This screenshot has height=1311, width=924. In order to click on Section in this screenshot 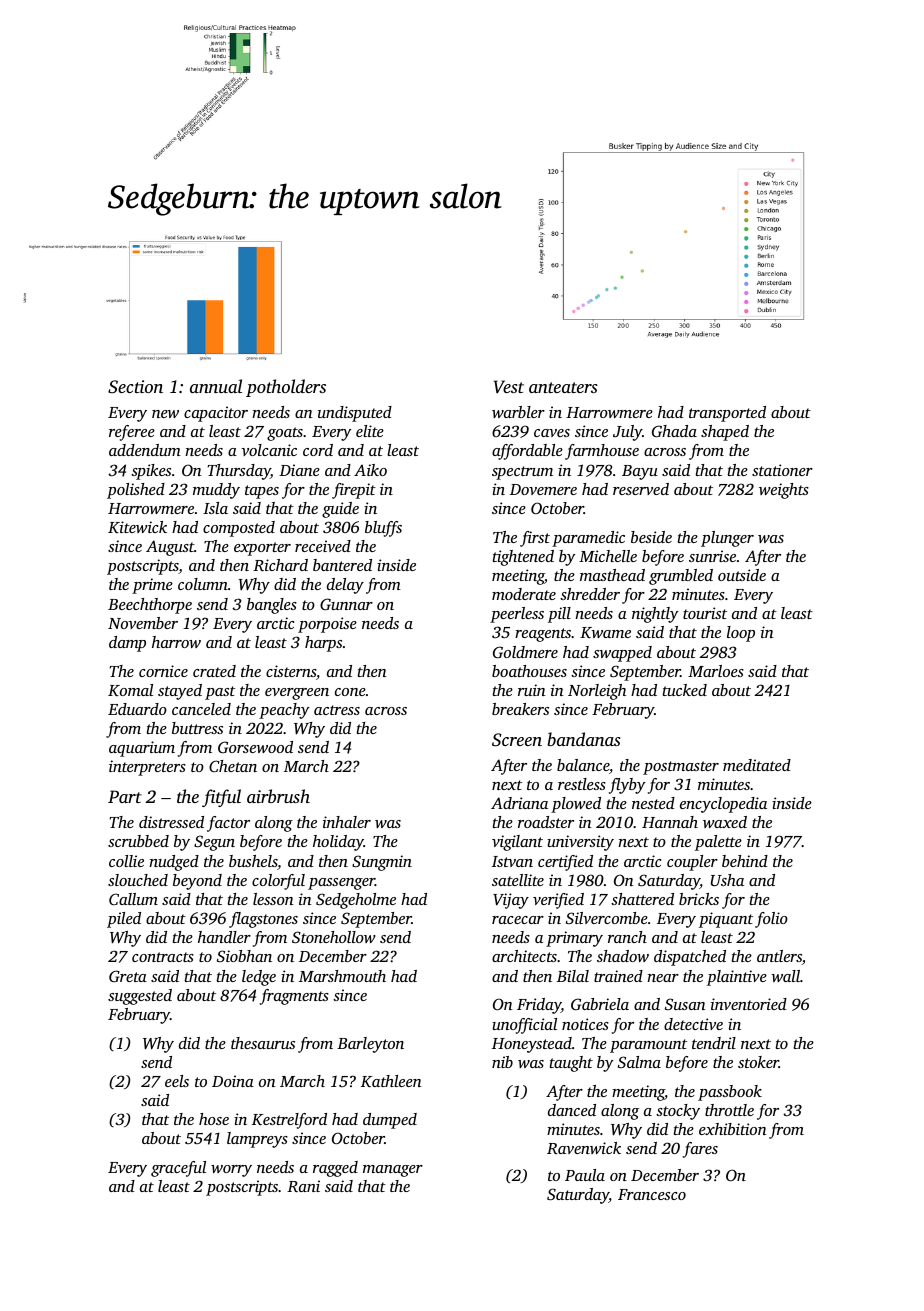, I will do `click(135, 387)`.
